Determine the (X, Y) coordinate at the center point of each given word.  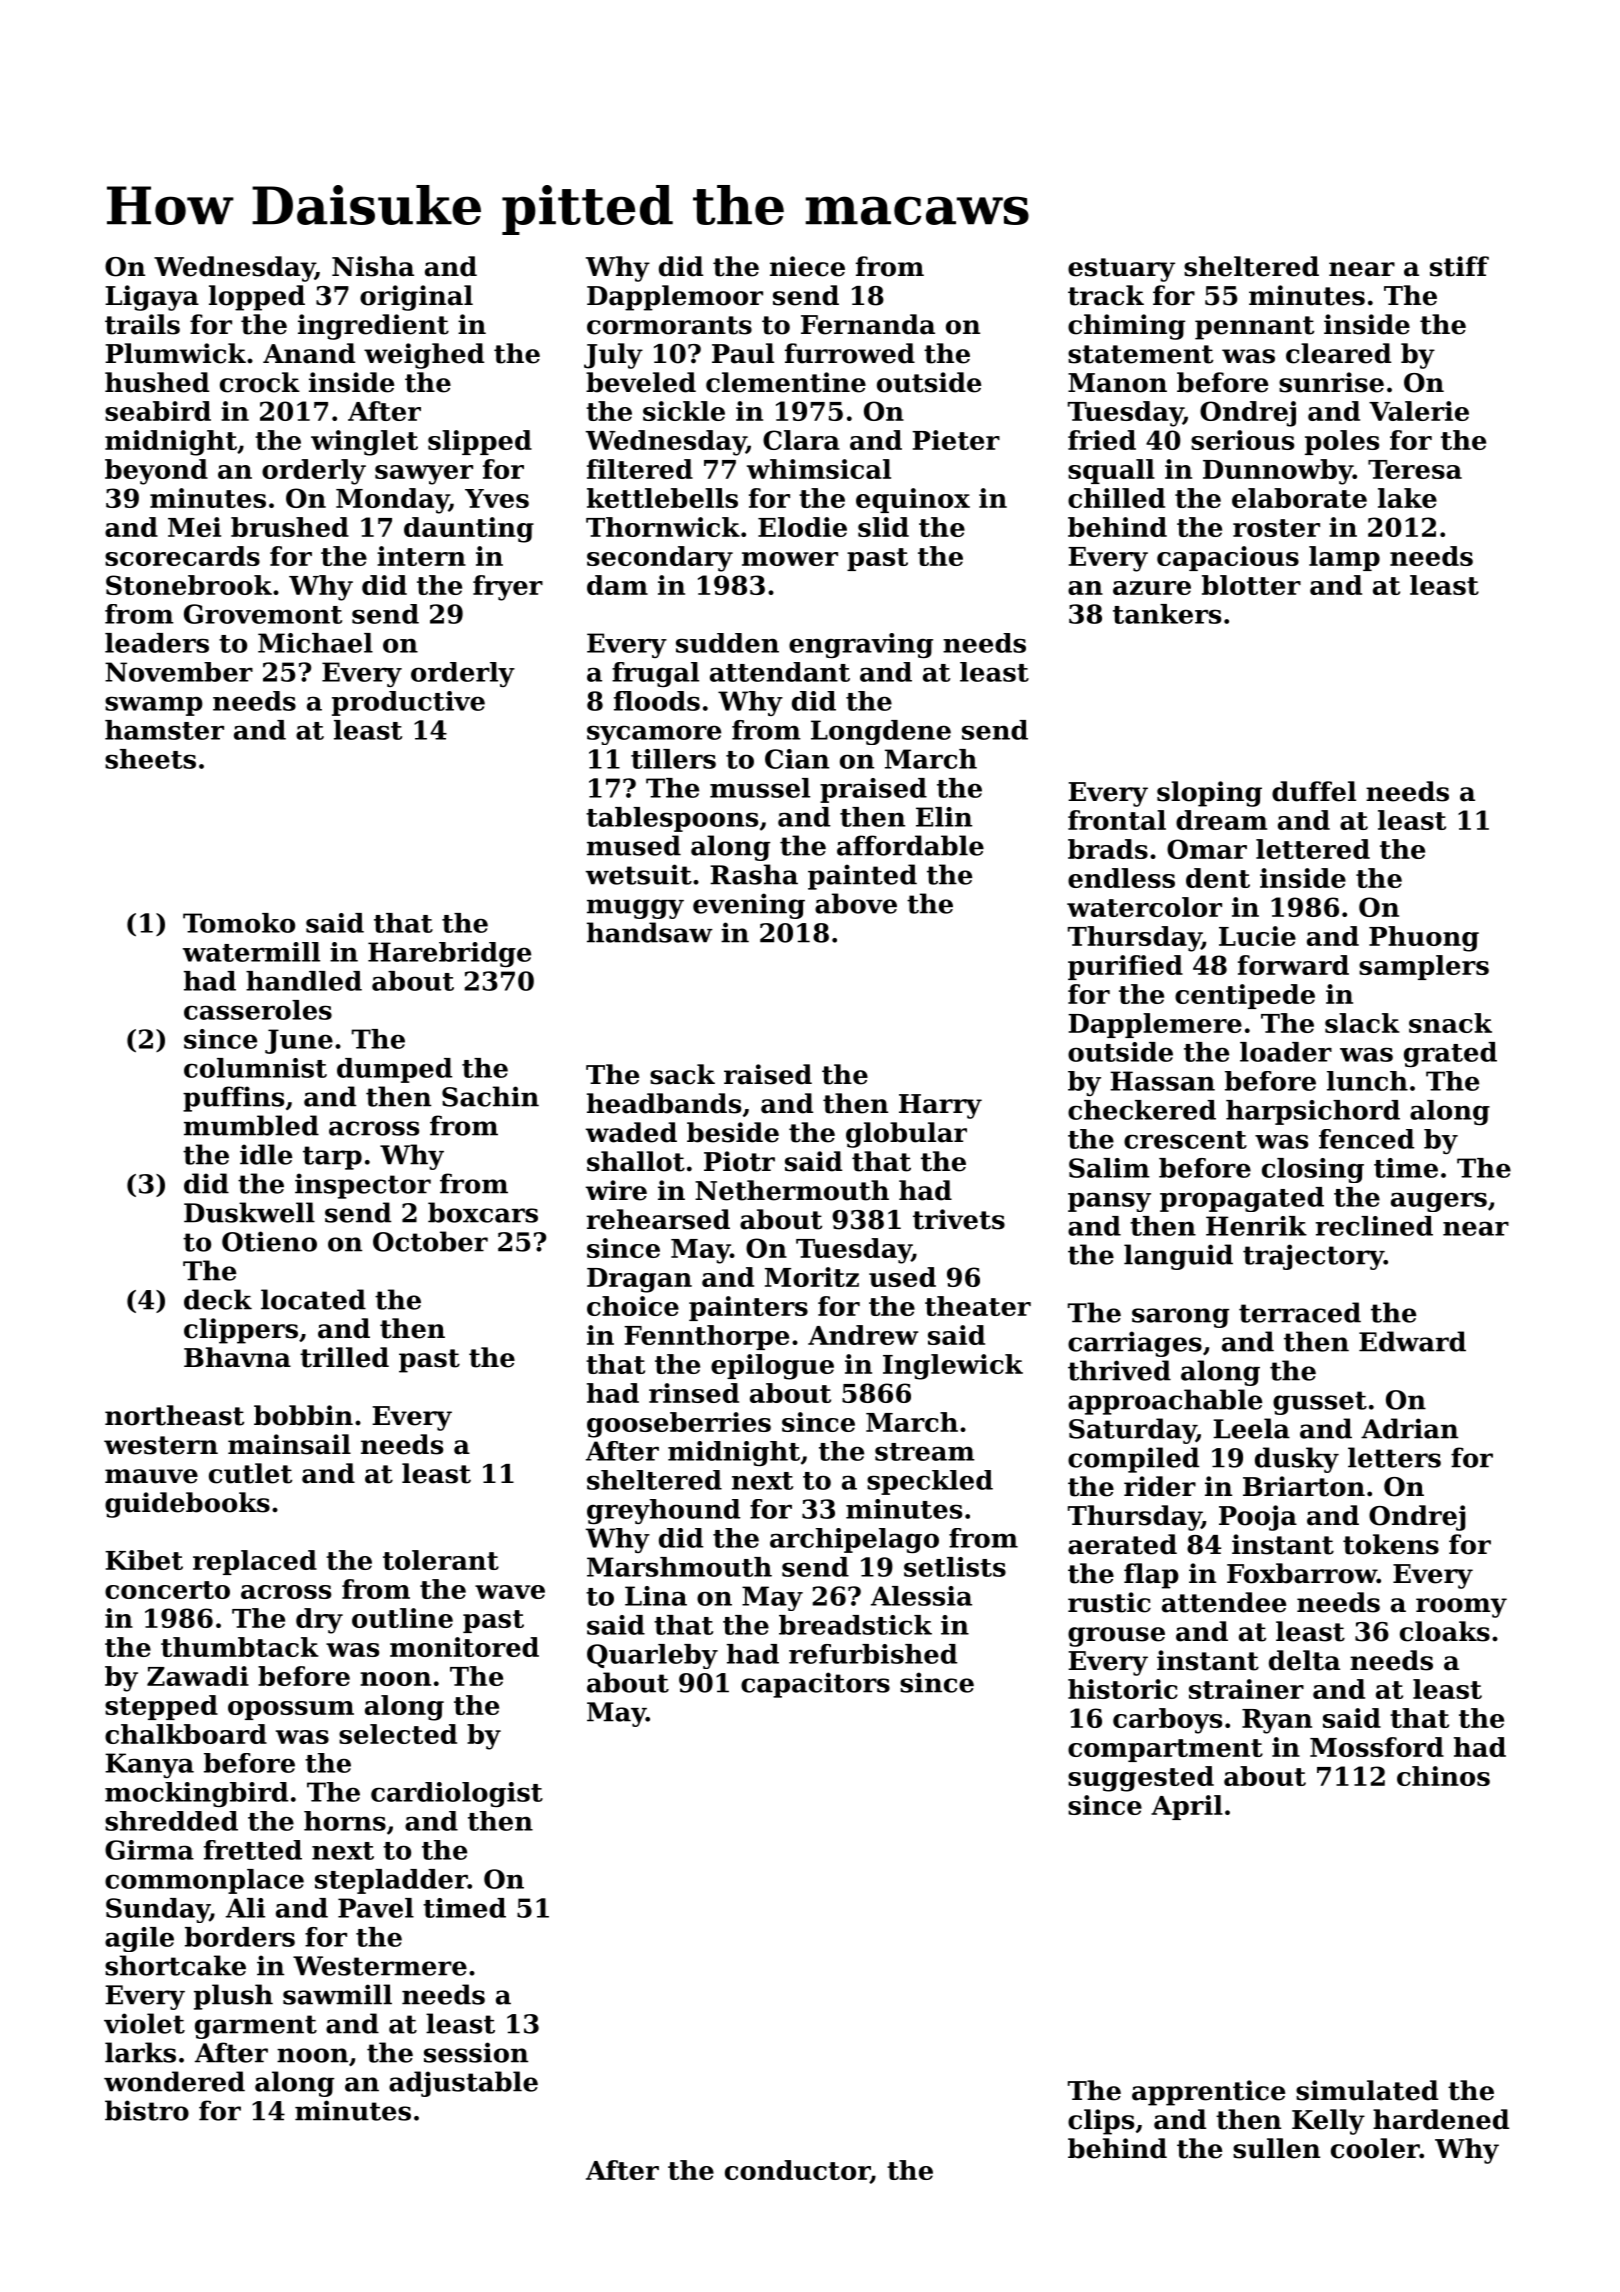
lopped (257, 298)
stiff (1459, 266)
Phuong (1424, 939)
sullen (1276, 2148)
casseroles (258, 1010)
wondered (174, 2081)
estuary (1121, 270)
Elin (944, 817)
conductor (797, 2171)
